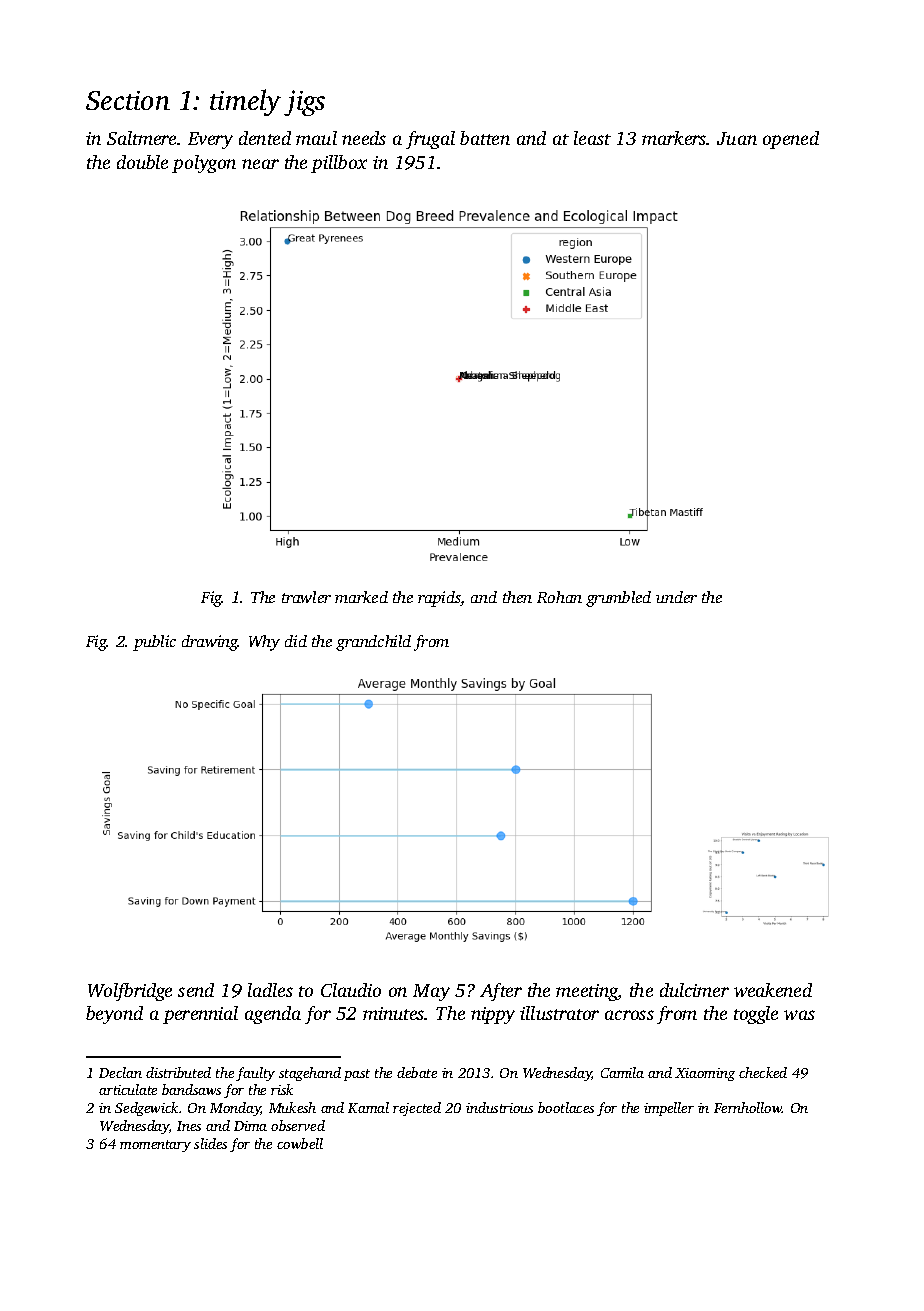 This page has height=1311, width=924. What do you see at coordinates (130, 992) in the page?
I see `Wolfbridge` at bounding box center [130, 992].
